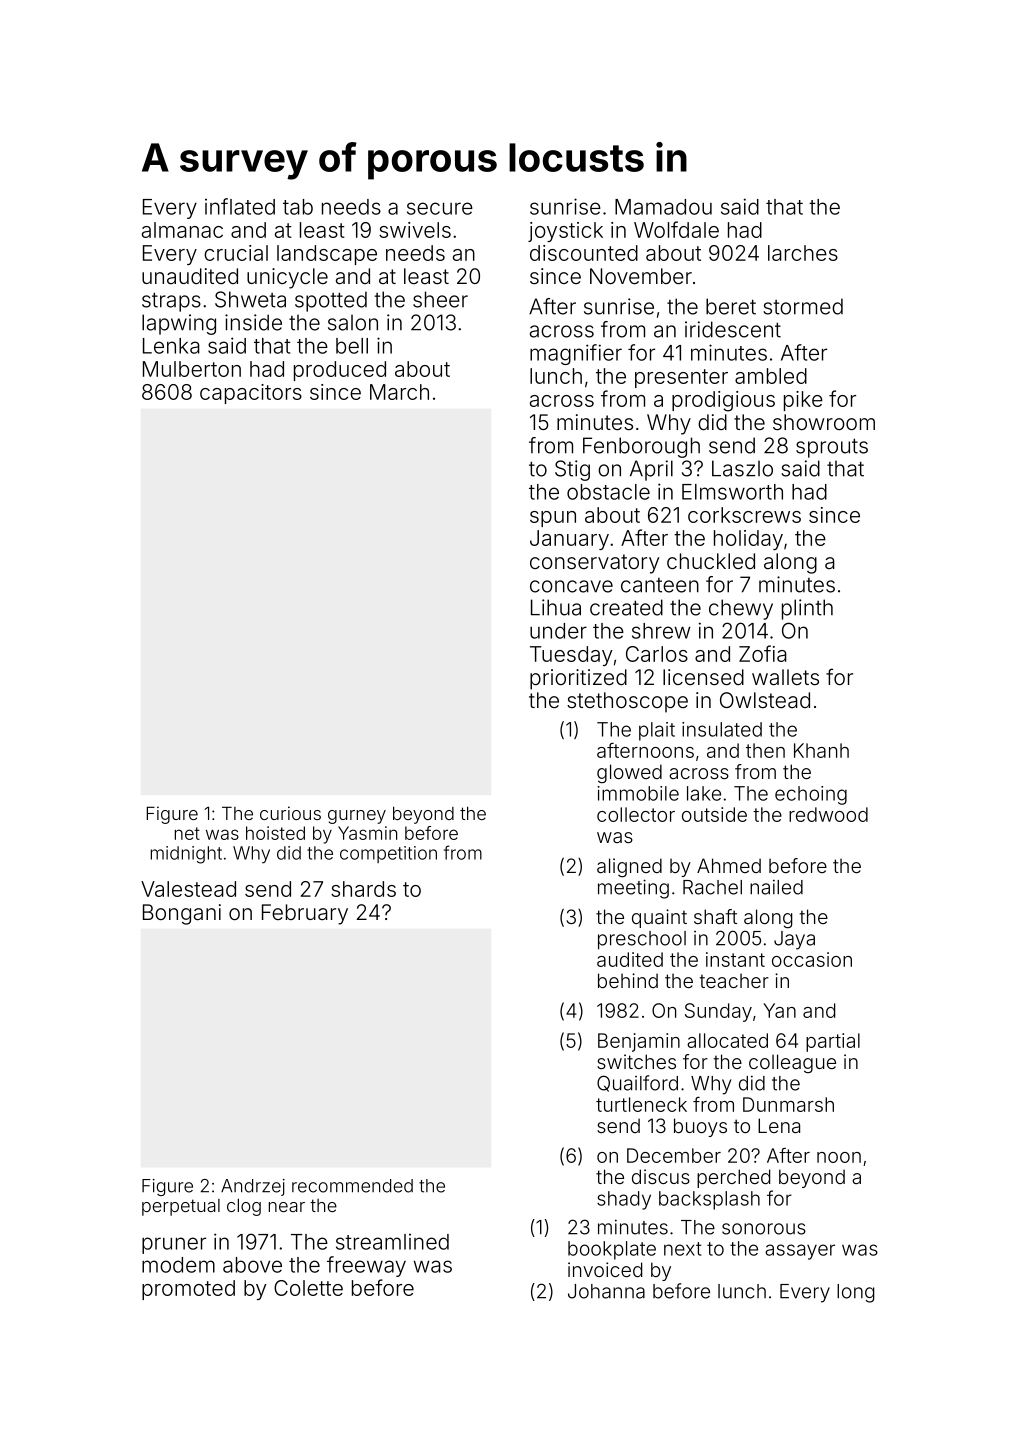 The image size is (1020, 1448). Describe the element at coordinates (803, 306) in the document. I see `stormed` at that location.
